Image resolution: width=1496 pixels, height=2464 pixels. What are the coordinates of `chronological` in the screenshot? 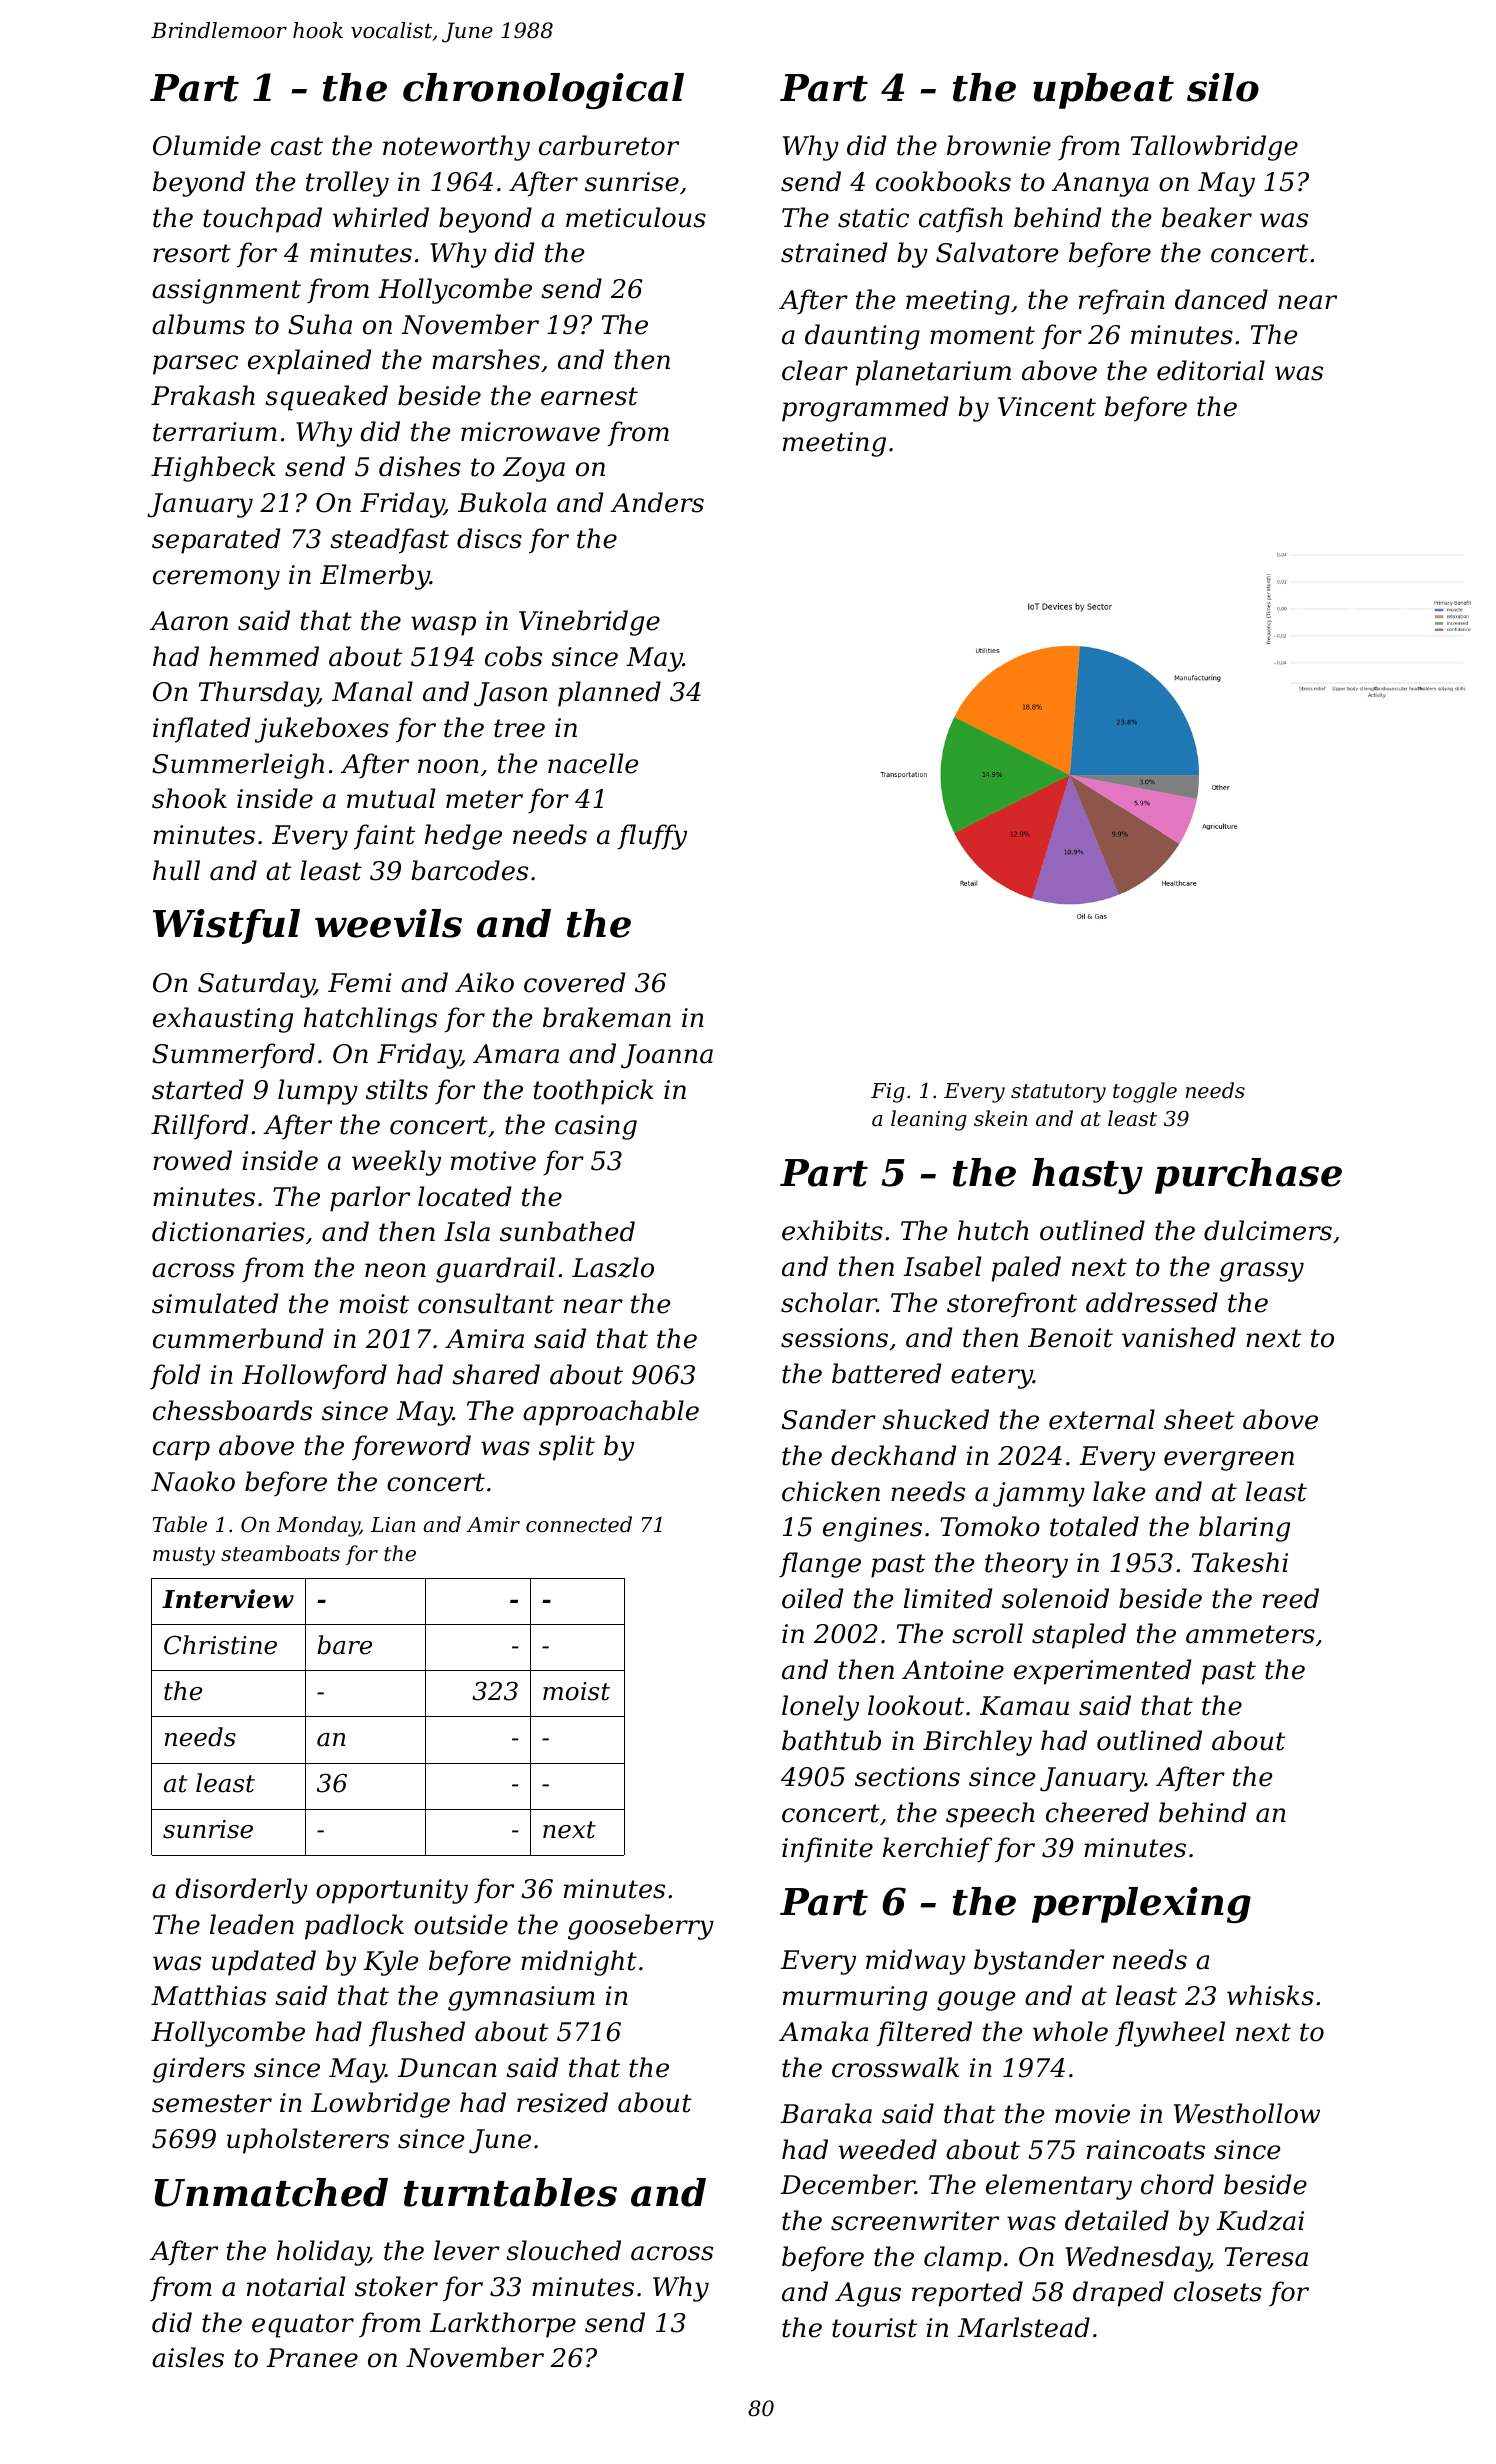 It's located at (543, 91).
